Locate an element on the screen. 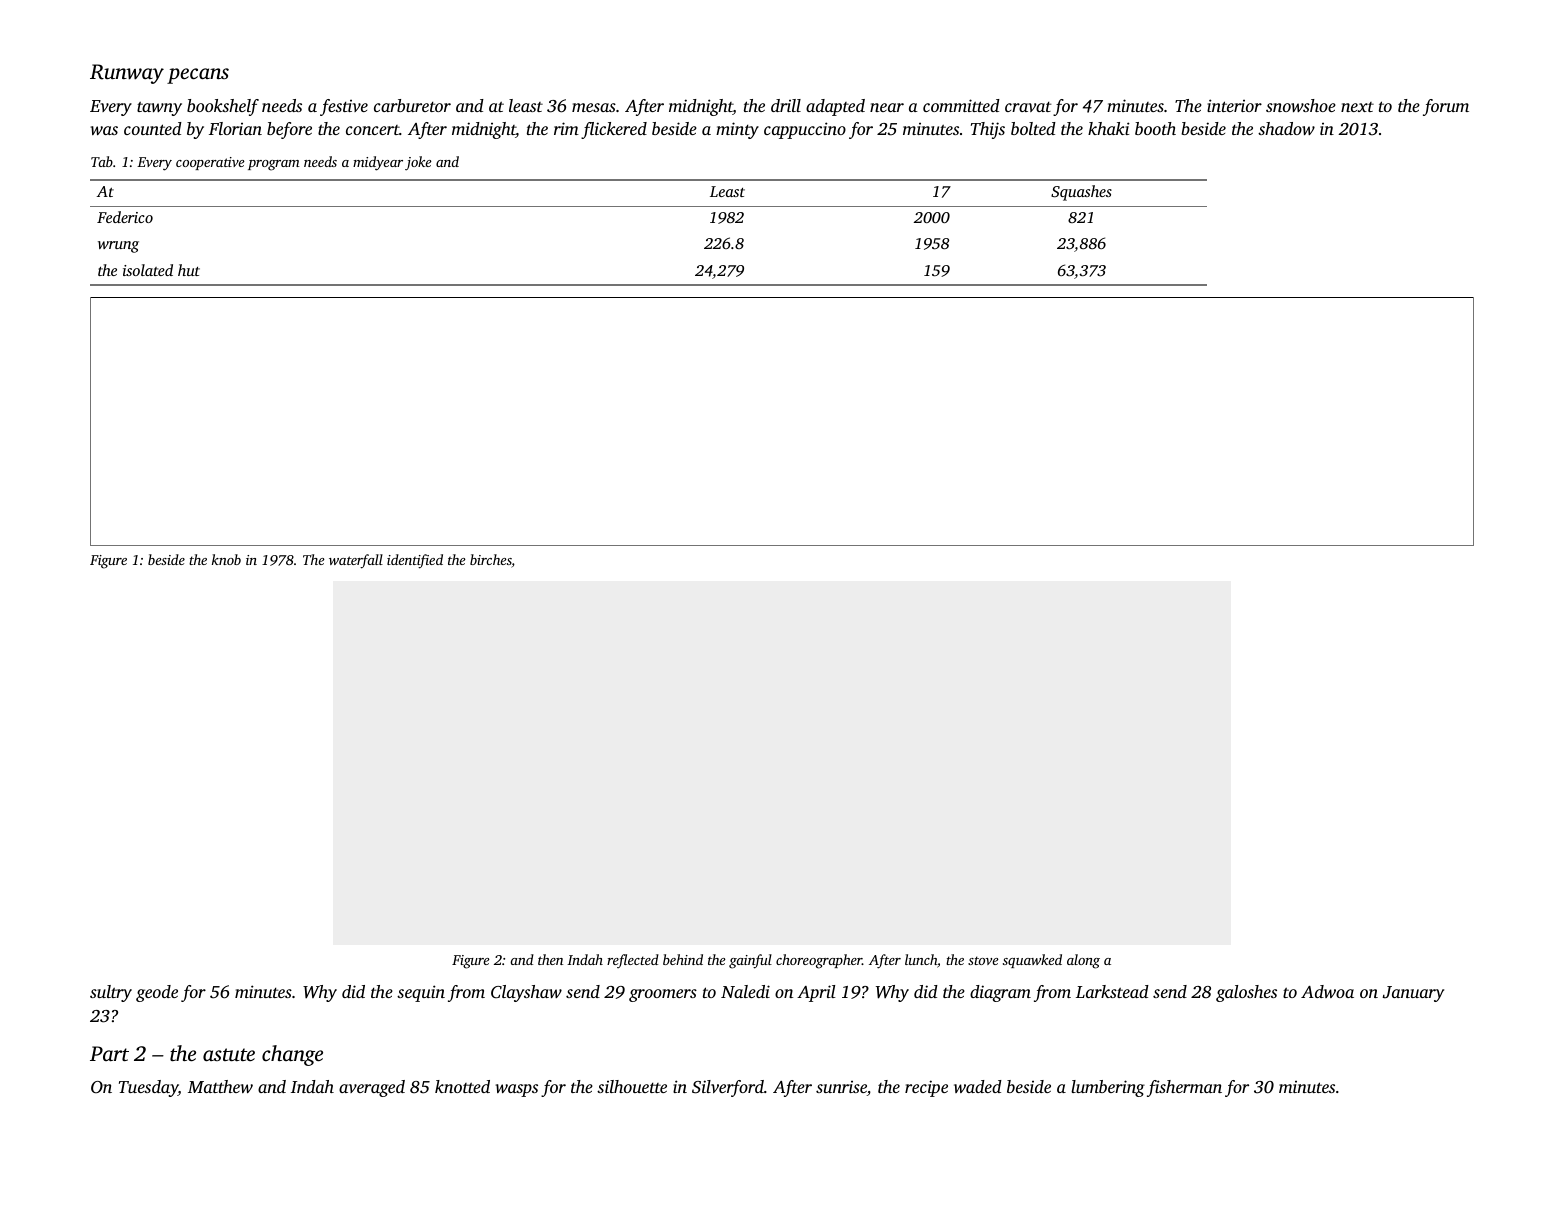 The image size is (1564, 1209). birches is located at coordinates (491, 561).
